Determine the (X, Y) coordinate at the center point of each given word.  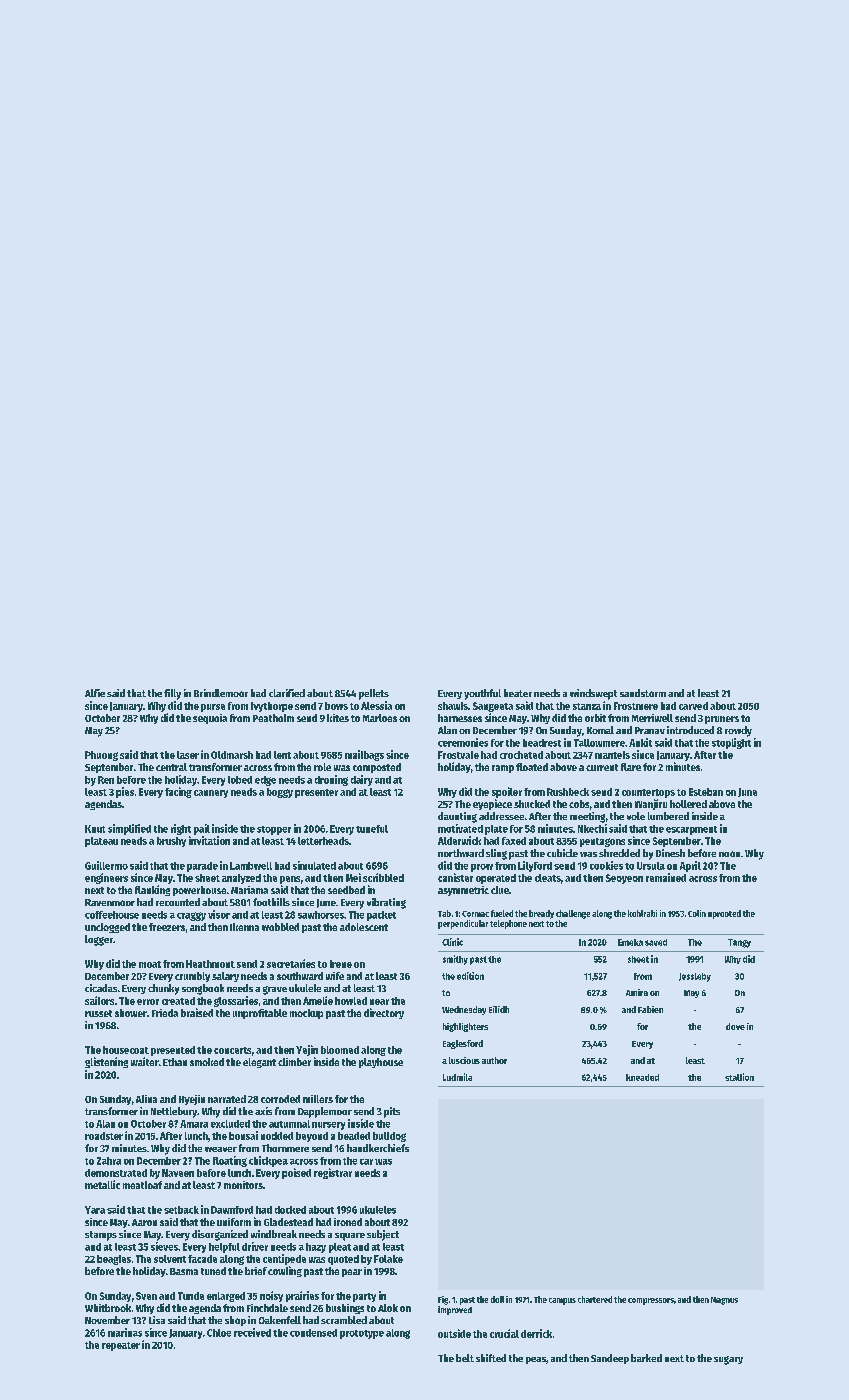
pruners (722, 720)
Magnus (724, 1301)
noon (729, 854)
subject (383, 1235)
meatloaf (142, 1185)
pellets (374, 694)
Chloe (219, 1333)
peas (536, 1360)
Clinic (452, 942)
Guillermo (106, 865)
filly (172, 694)
